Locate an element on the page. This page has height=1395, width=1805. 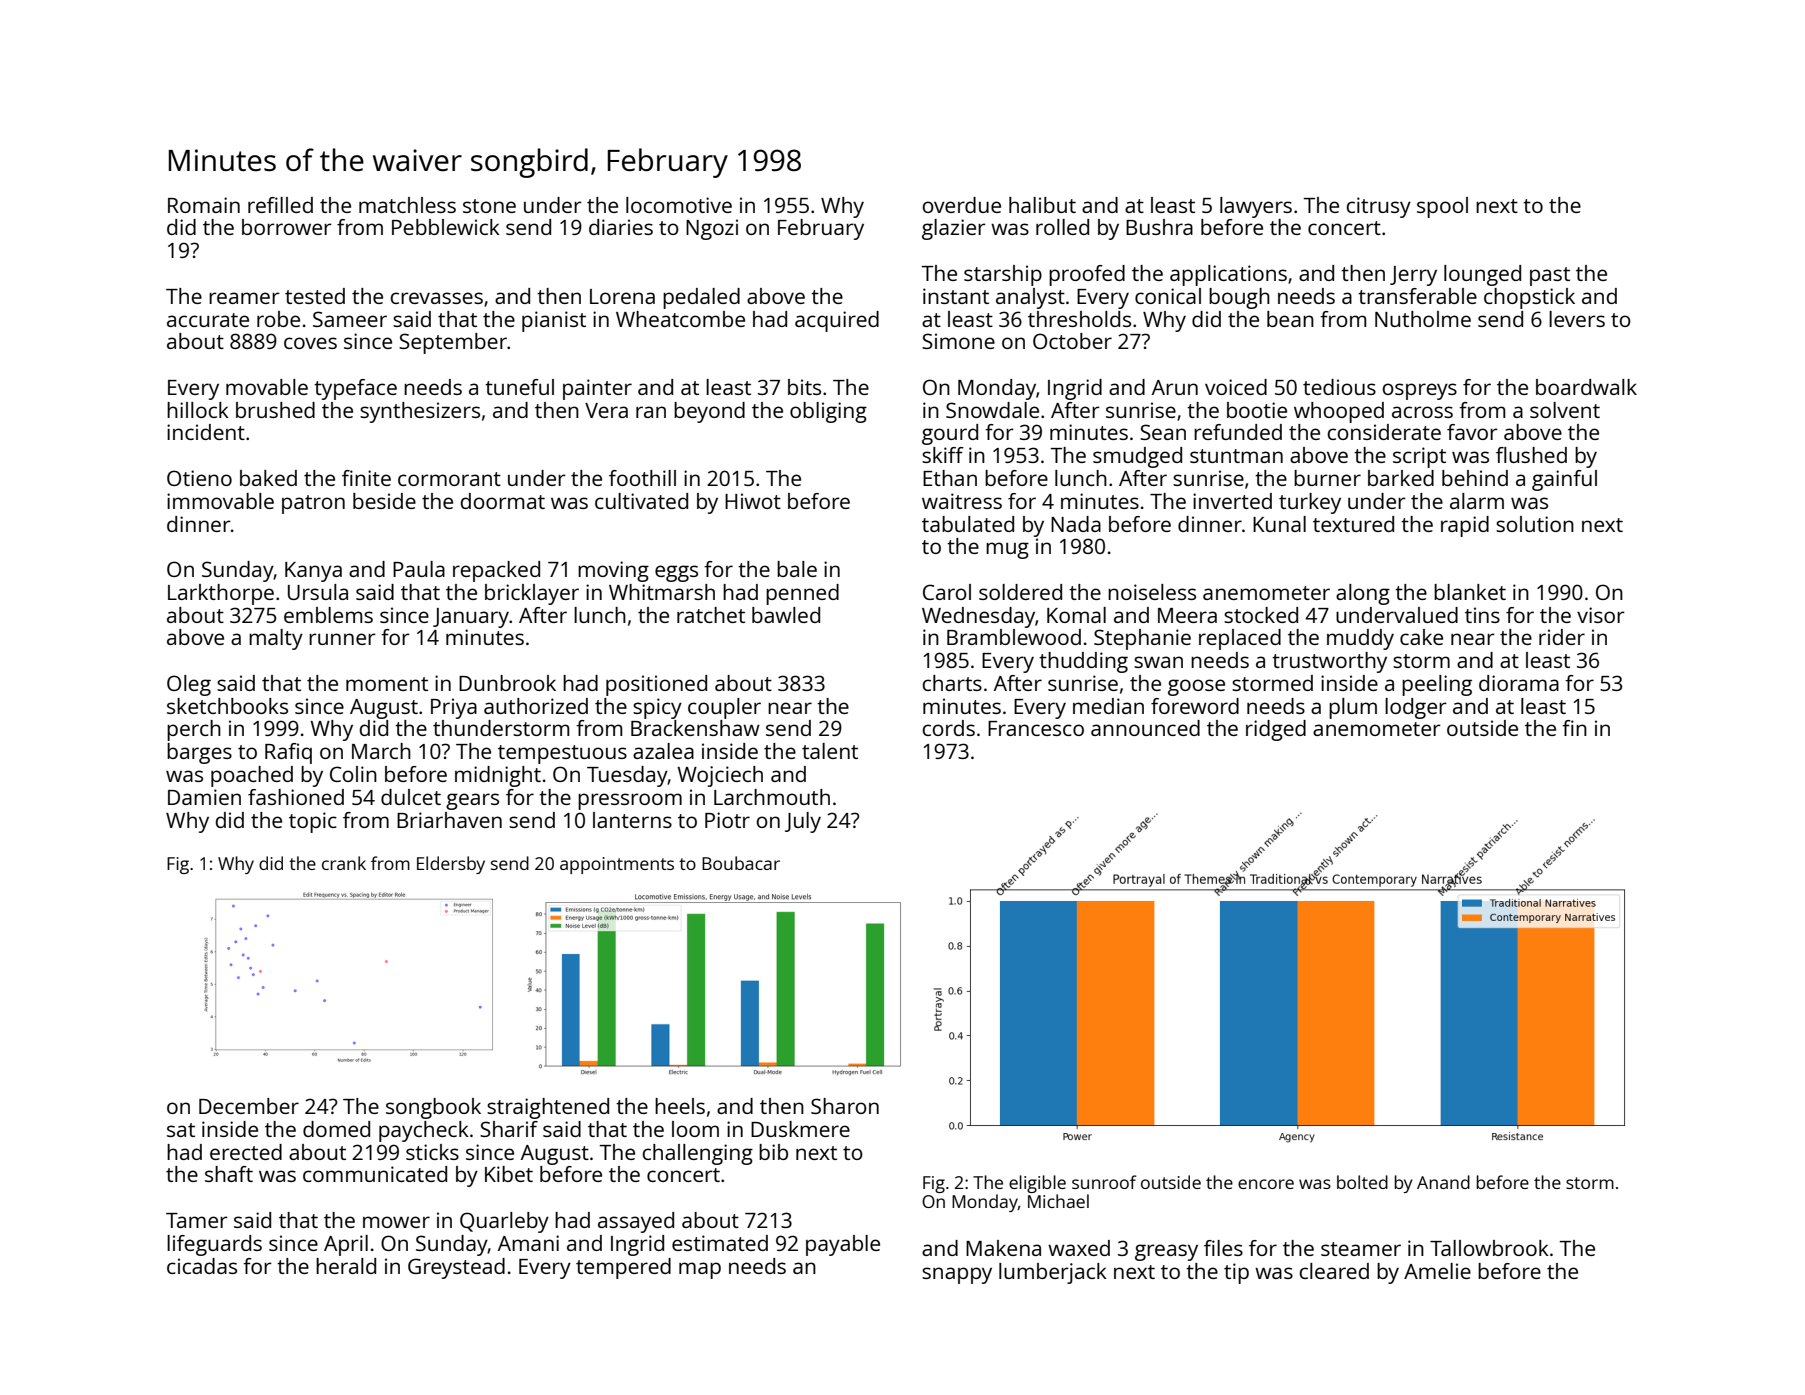
bolted is located at coordinates (1362, 1182).
